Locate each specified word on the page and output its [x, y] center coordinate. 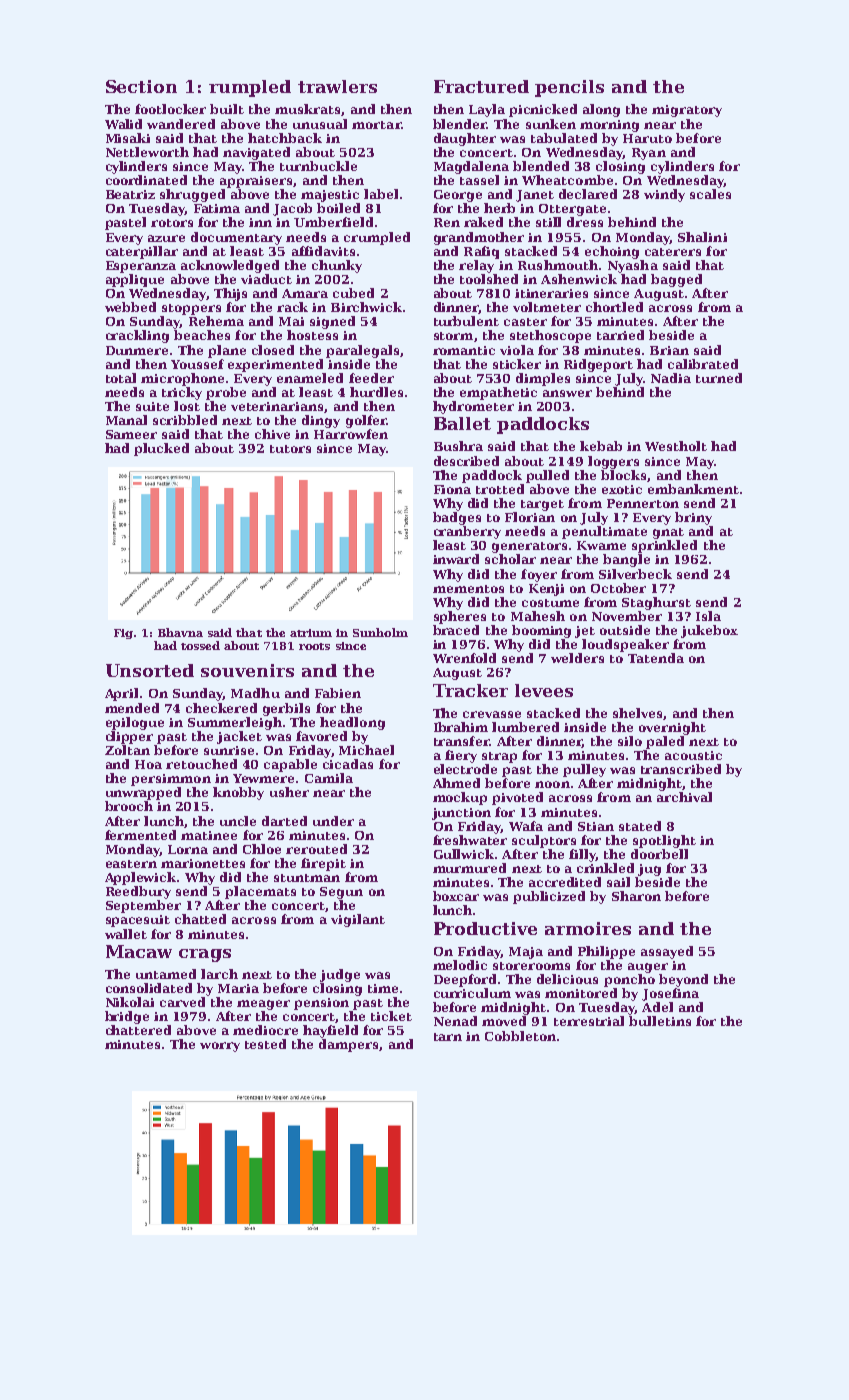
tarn [448, 1037]
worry [220, 1047]
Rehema [216, 321]
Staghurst [656, 603]
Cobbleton [520, 1036]
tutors [290, 449]
